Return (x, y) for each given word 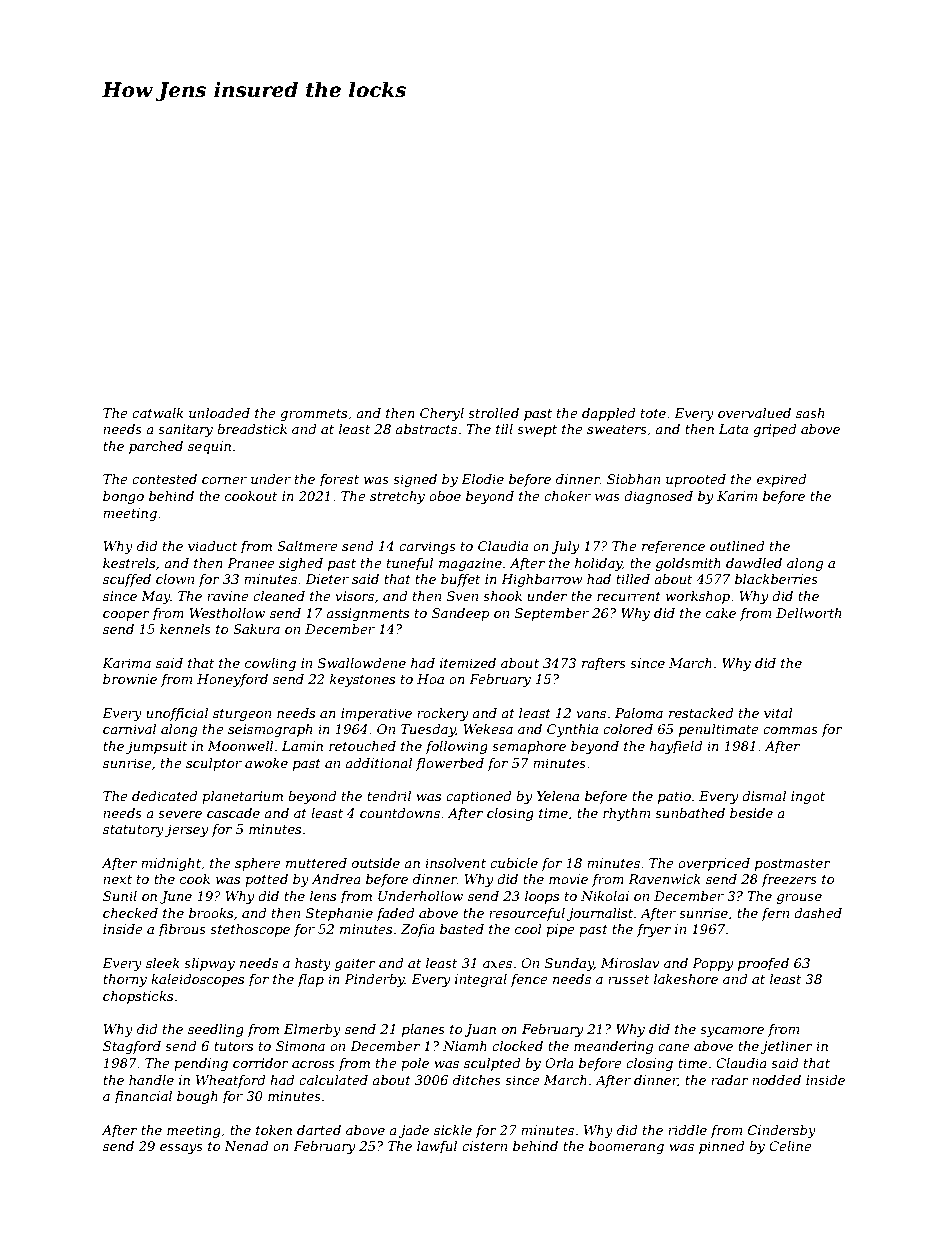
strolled (493, 413)
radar (730, 1080)
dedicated (165, 796)
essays (181, 1149)
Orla (559, 1063)
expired (782, 480)
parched (156, 447)
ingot (808, 797)
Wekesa (488, 729)
